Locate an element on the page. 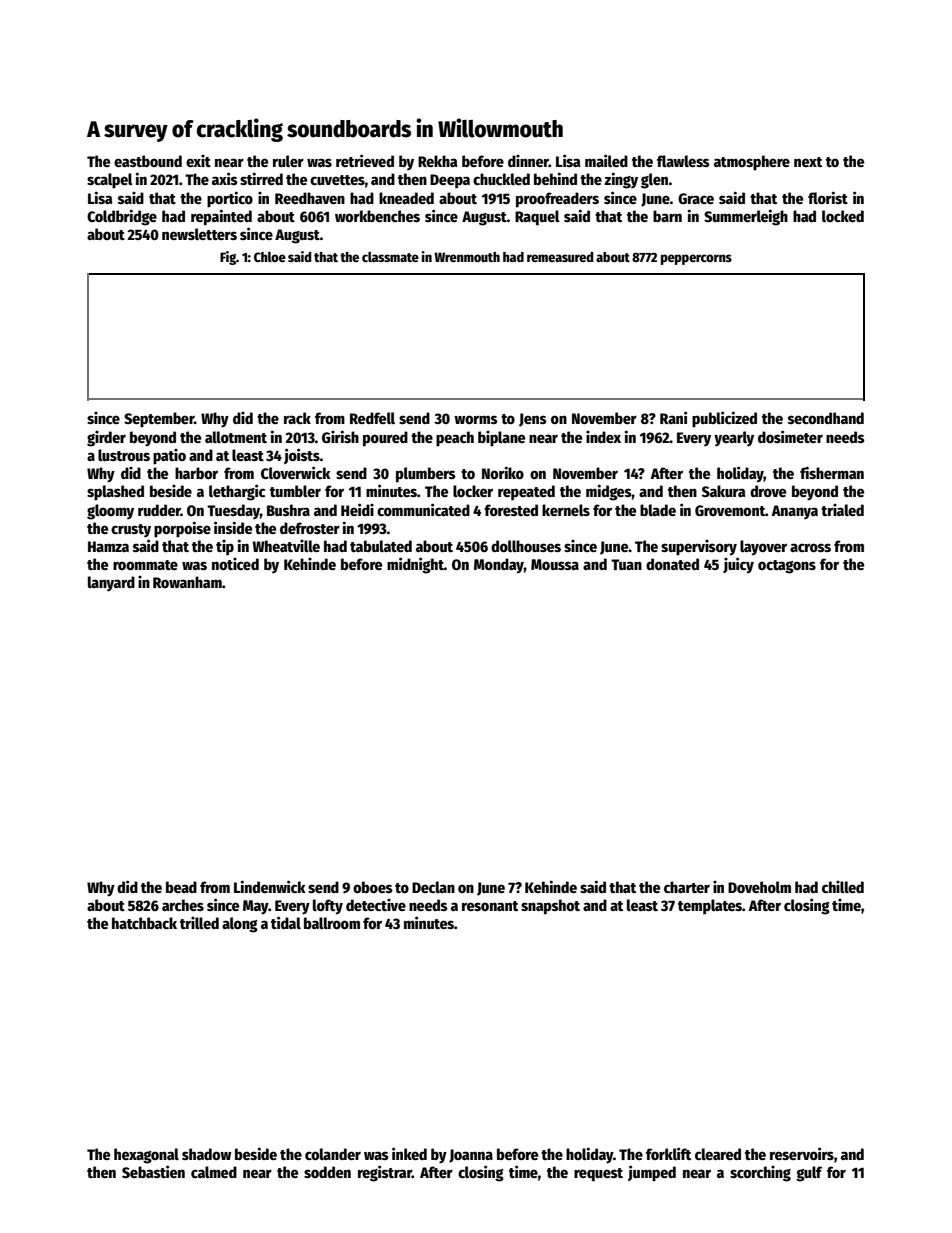 This page has height=1233, width=952. locked is located at coordinates (843, 216).
